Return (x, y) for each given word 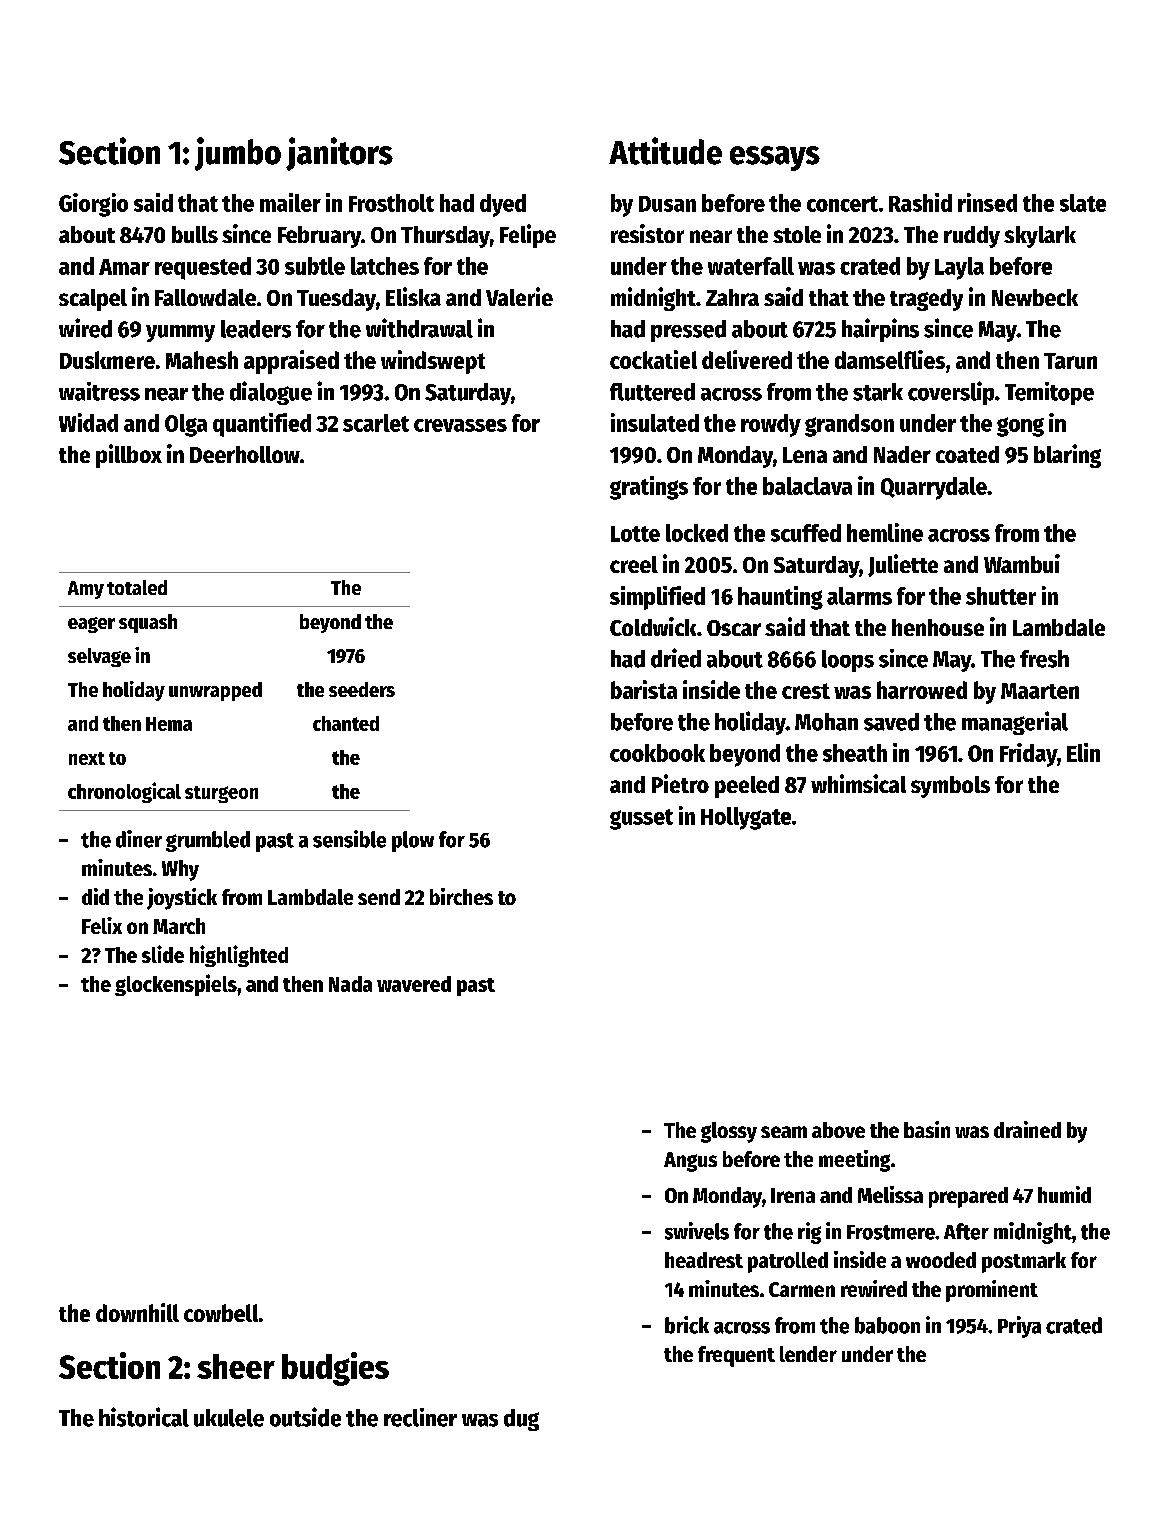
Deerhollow (245, 454)
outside (305, 1417)
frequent (736, 1356)
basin (927, 1129)
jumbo (238, 154)
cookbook (657, 753)
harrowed (922, 690)
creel (634, 564)
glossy (729, 1132)
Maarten (1040, 691)
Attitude (665, 151)
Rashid (920, 202)
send (379, 897)
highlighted (239, 956)
